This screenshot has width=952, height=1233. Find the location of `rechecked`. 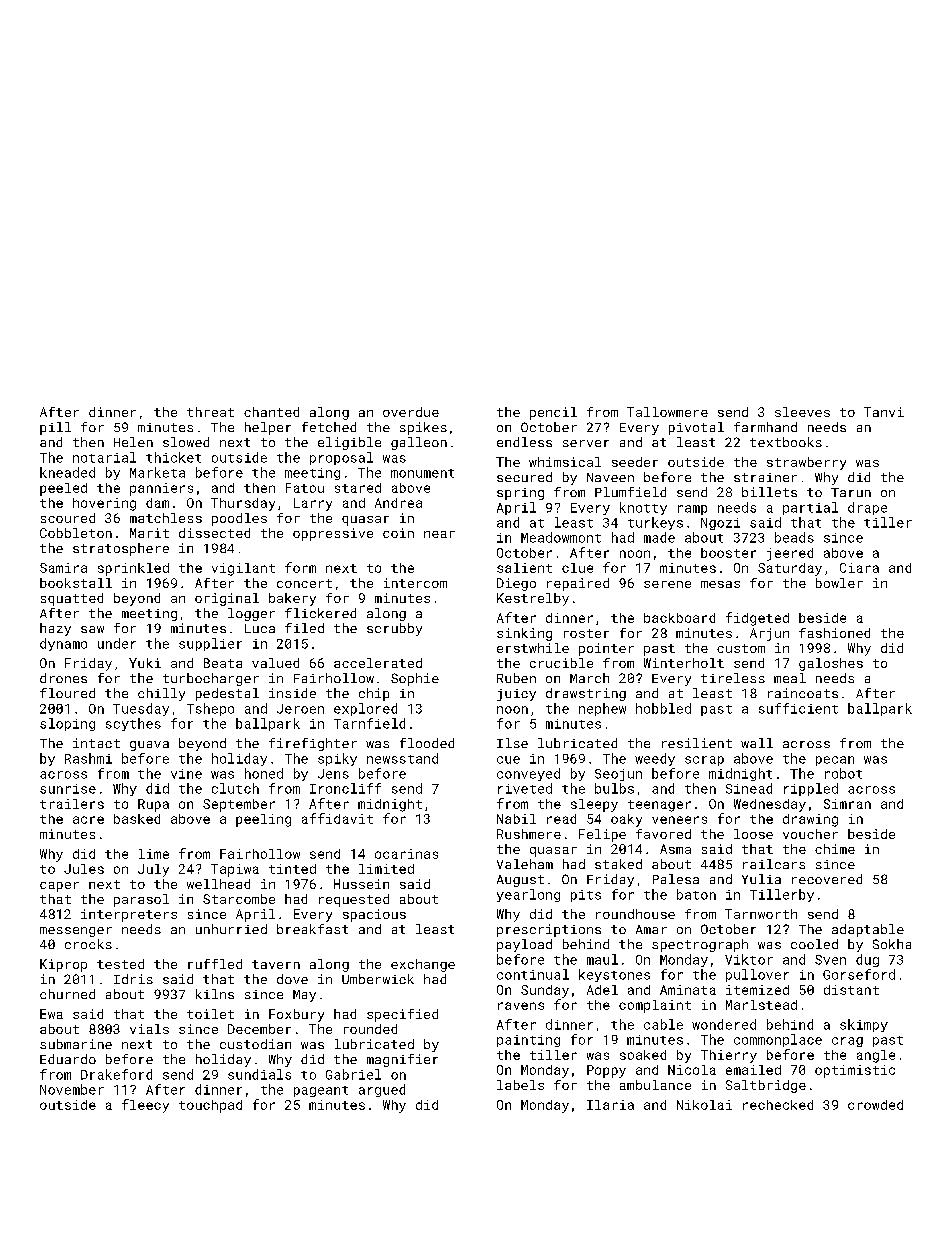

rechecked is located at coordinates (778, 1105).
